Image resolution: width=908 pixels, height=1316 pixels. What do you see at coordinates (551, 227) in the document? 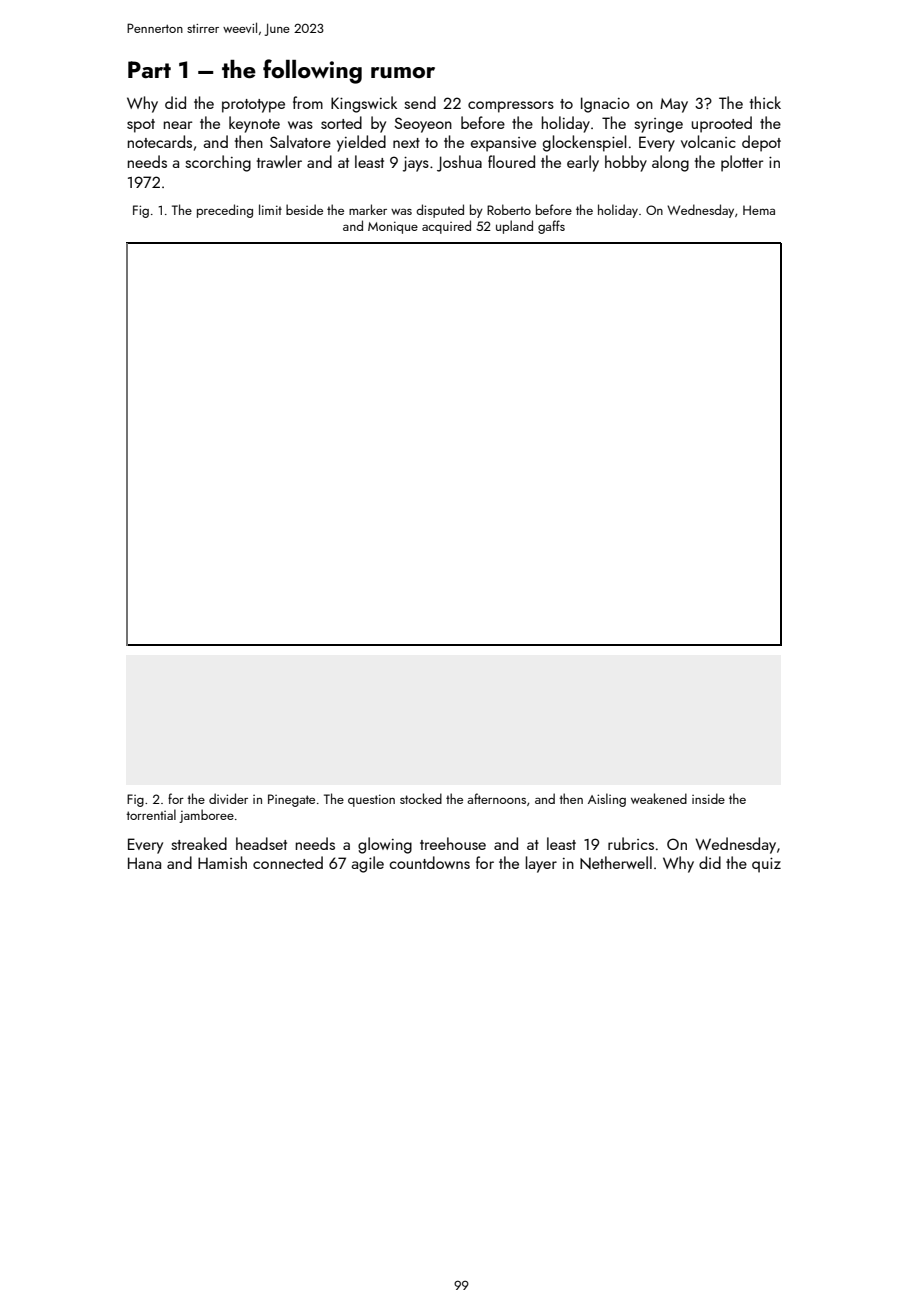
I see `gaffs` at bounding box center [551, 227].
